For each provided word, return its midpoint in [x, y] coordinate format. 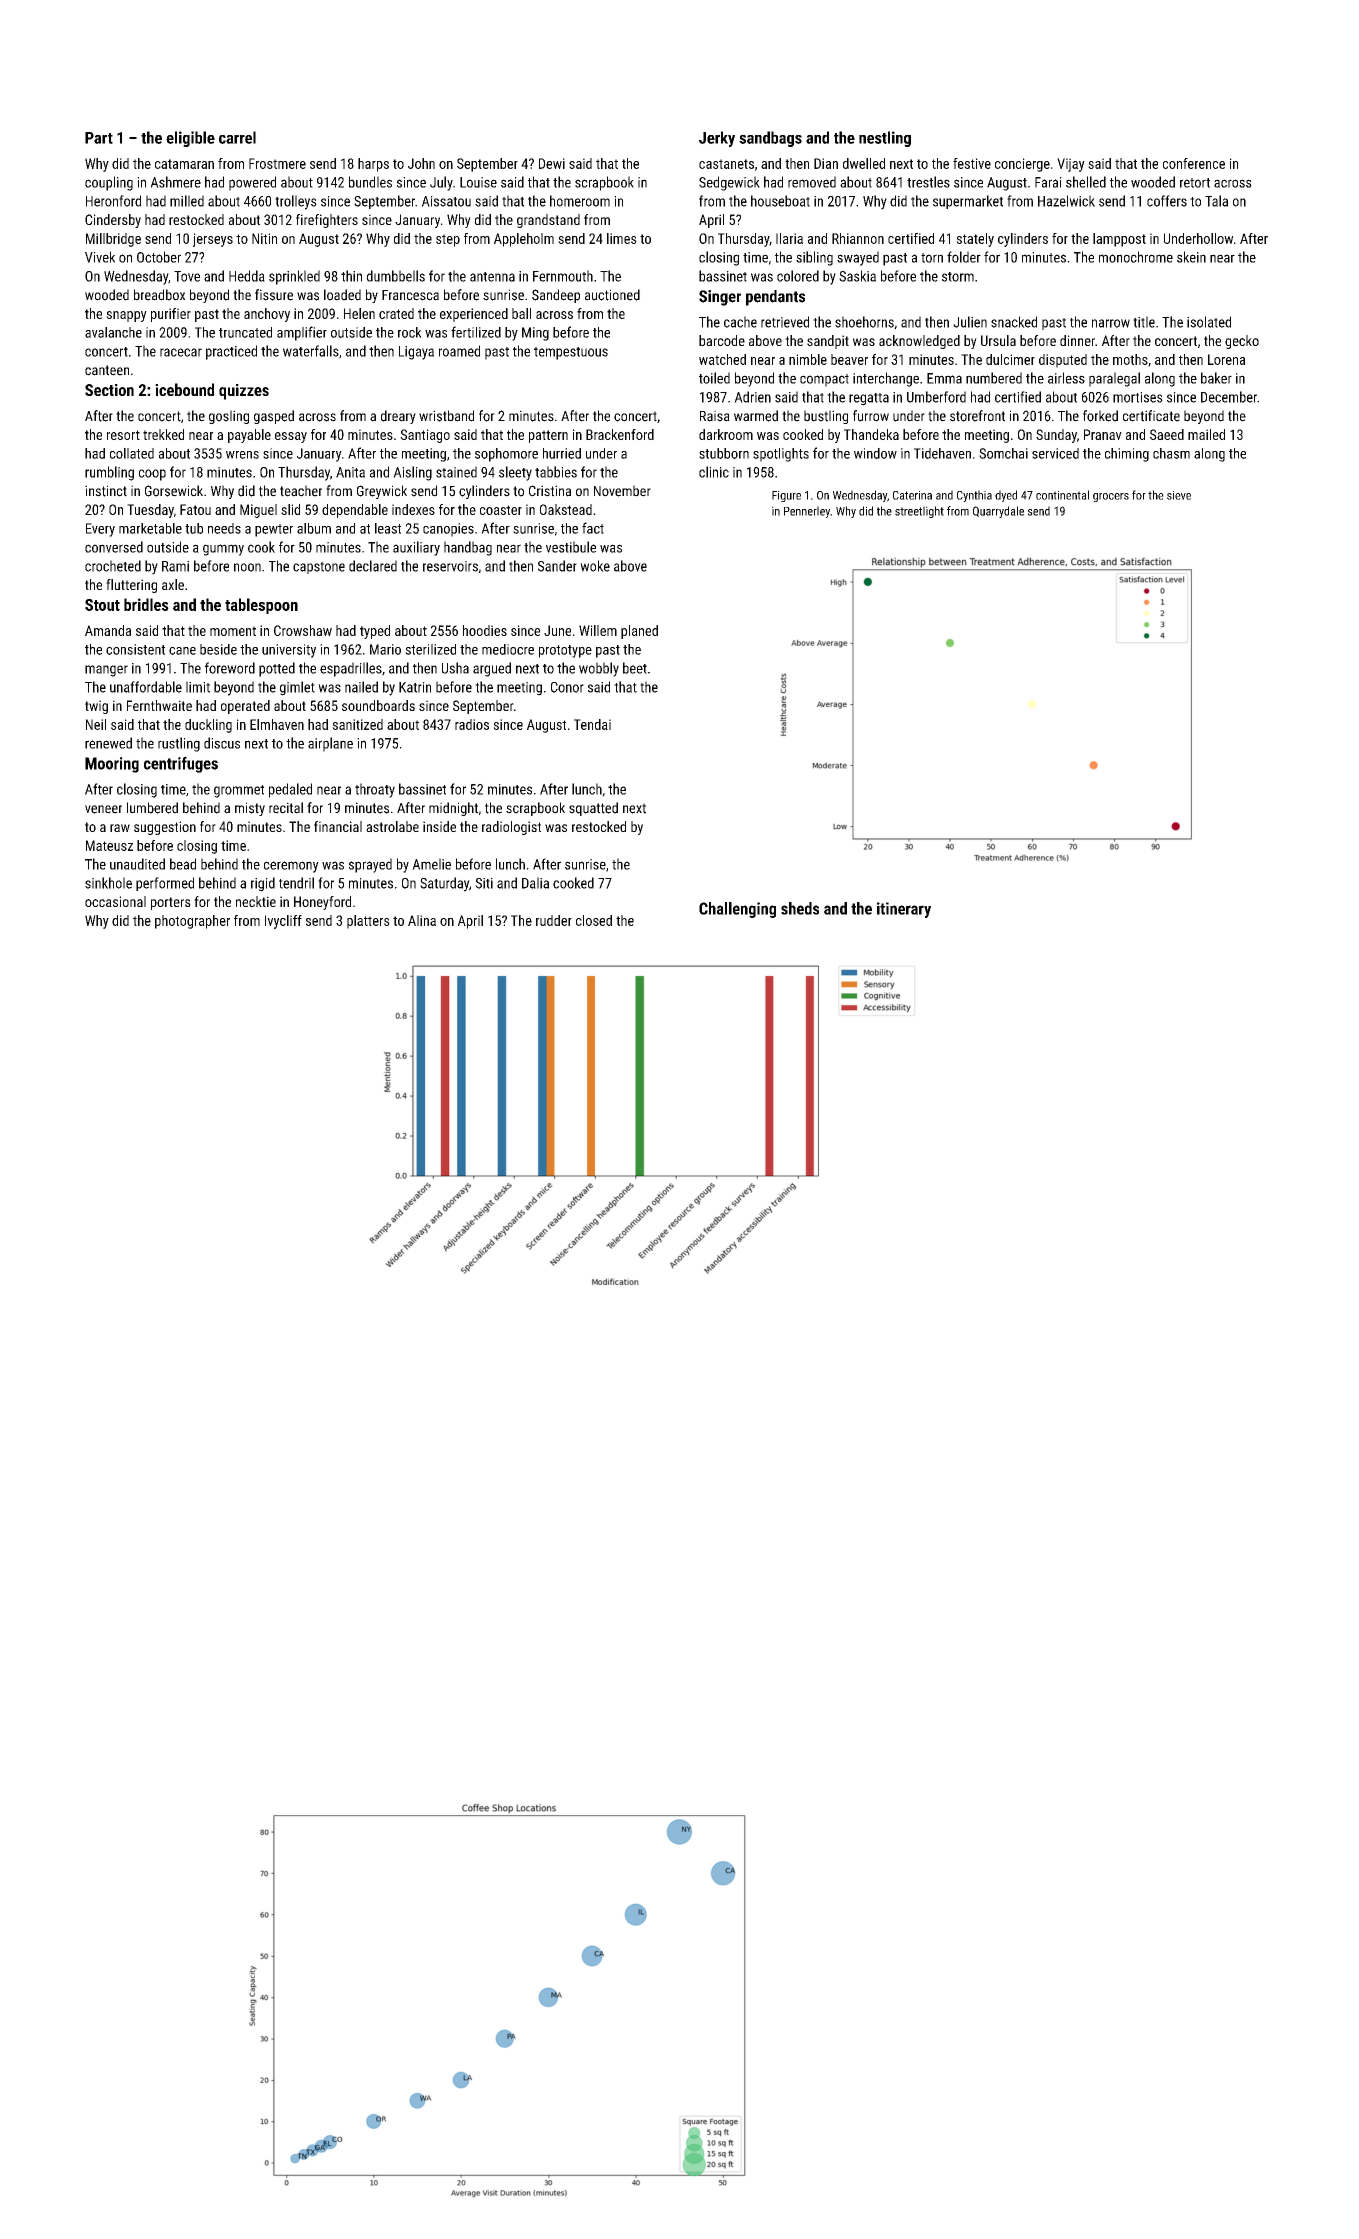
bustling [826, 417]
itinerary [904, 910]
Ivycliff [283, 922]
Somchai [1003, 453]
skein [1191, 257]
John [421, 163]
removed [812, 182]
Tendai [592, 724]
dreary [398, 417]
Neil [96, 724]
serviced [1055, 453]
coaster [501, 510]
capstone [319, 568]
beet [635, 668]
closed [594, 920]
